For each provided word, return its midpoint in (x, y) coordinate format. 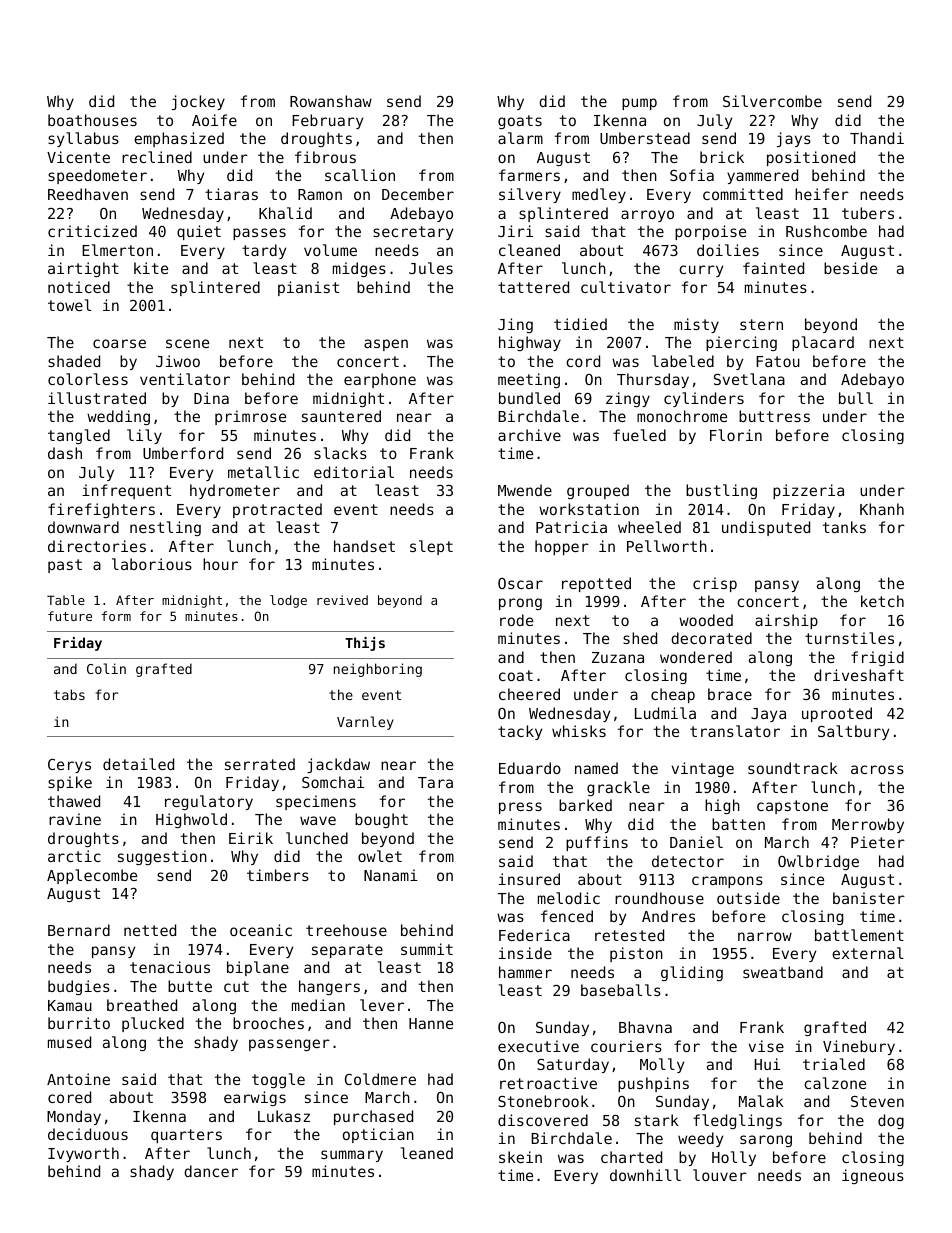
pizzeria (808, 491)
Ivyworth (83, 1154)
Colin (106, 668)
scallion (360, 175)
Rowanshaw (331, 101)
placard (823, 343)
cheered (529, 694)
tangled (79, 436)
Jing (515, 325)
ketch (882, 601)
